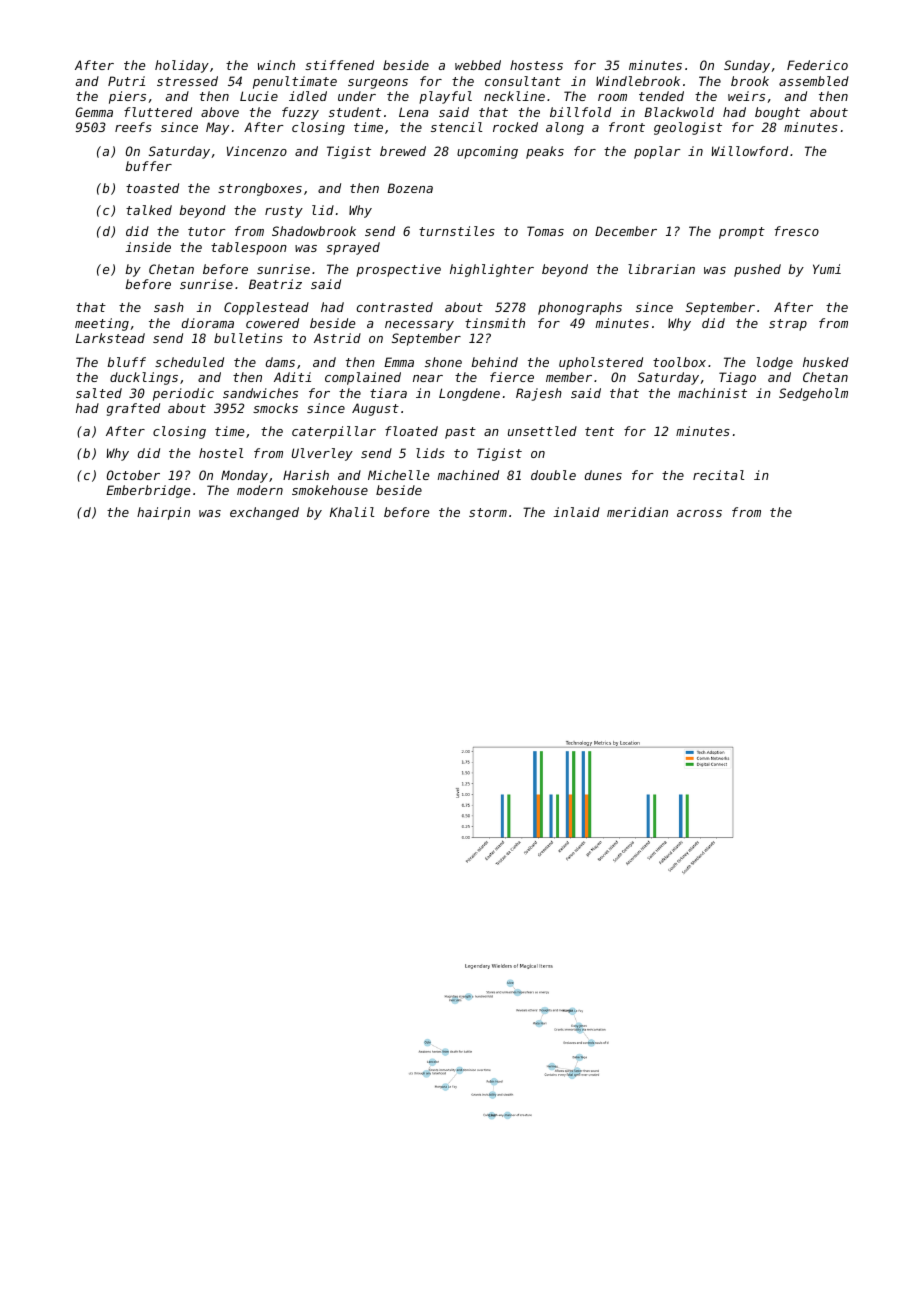 Image resolution: width=924 pixels, height=1308 pixels. I want to click on geologist, so click(688, 128).
